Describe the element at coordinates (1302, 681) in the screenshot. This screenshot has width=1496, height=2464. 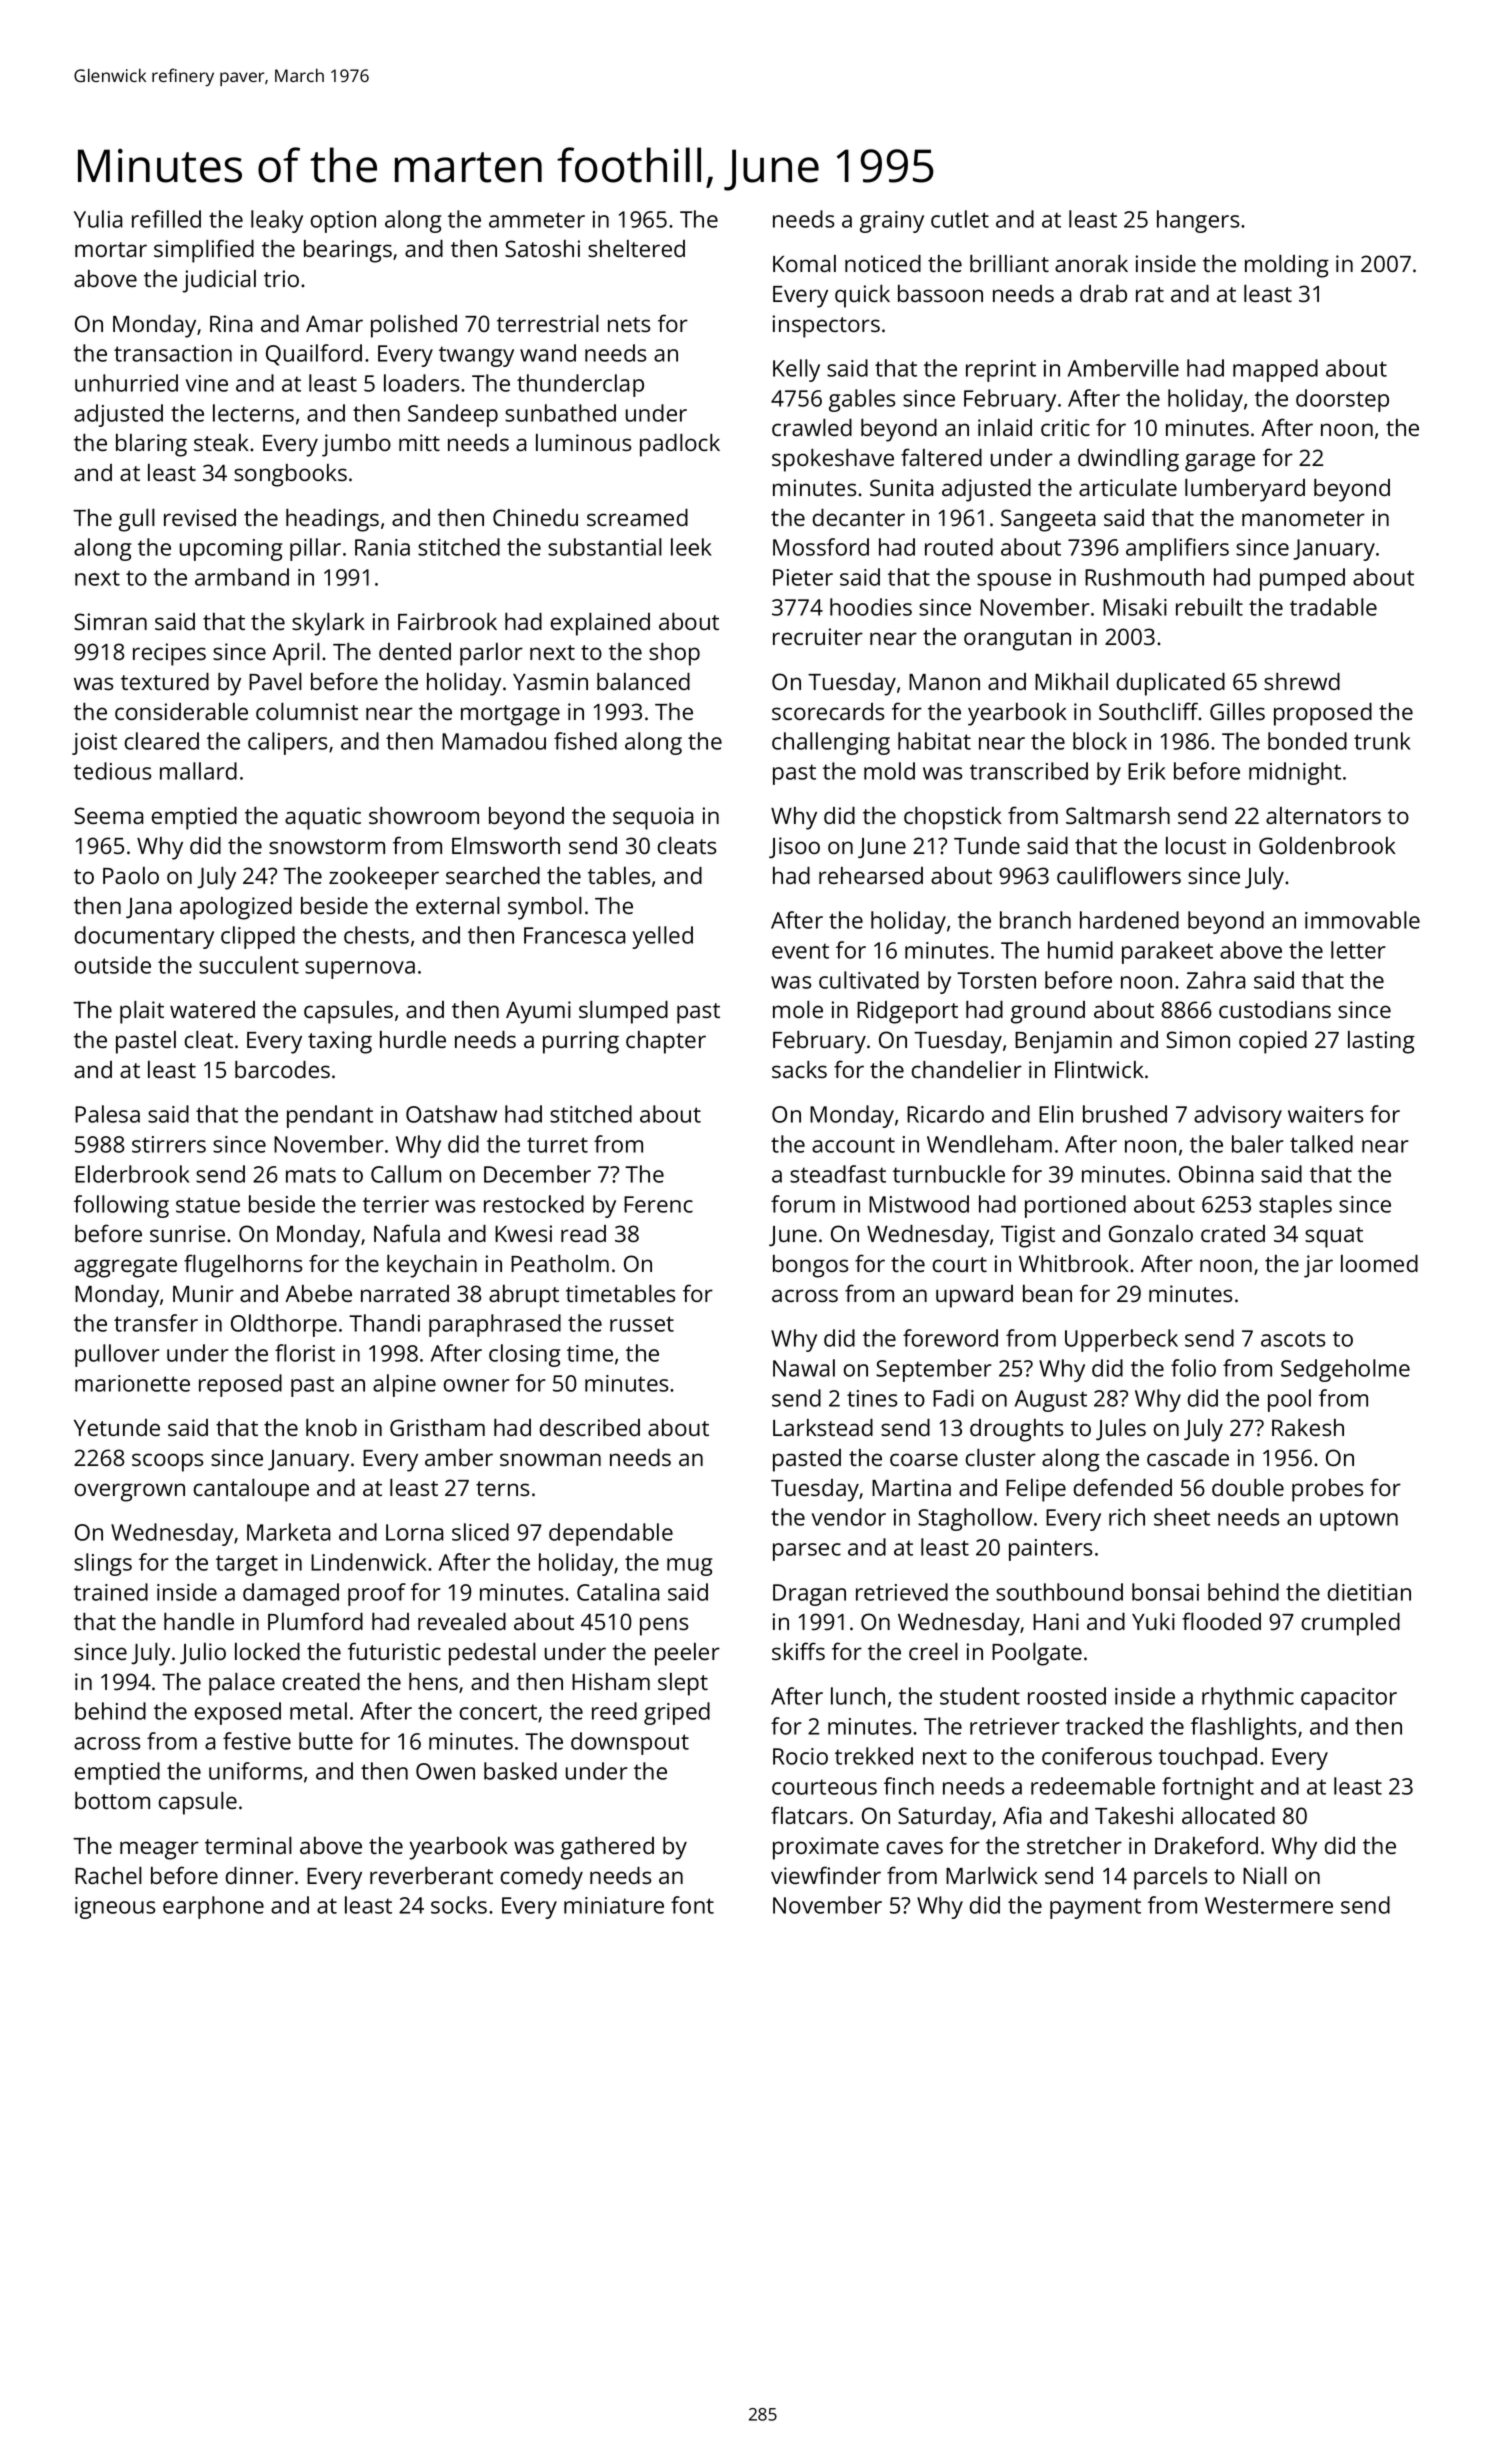
I see `shrewd` at that location.
